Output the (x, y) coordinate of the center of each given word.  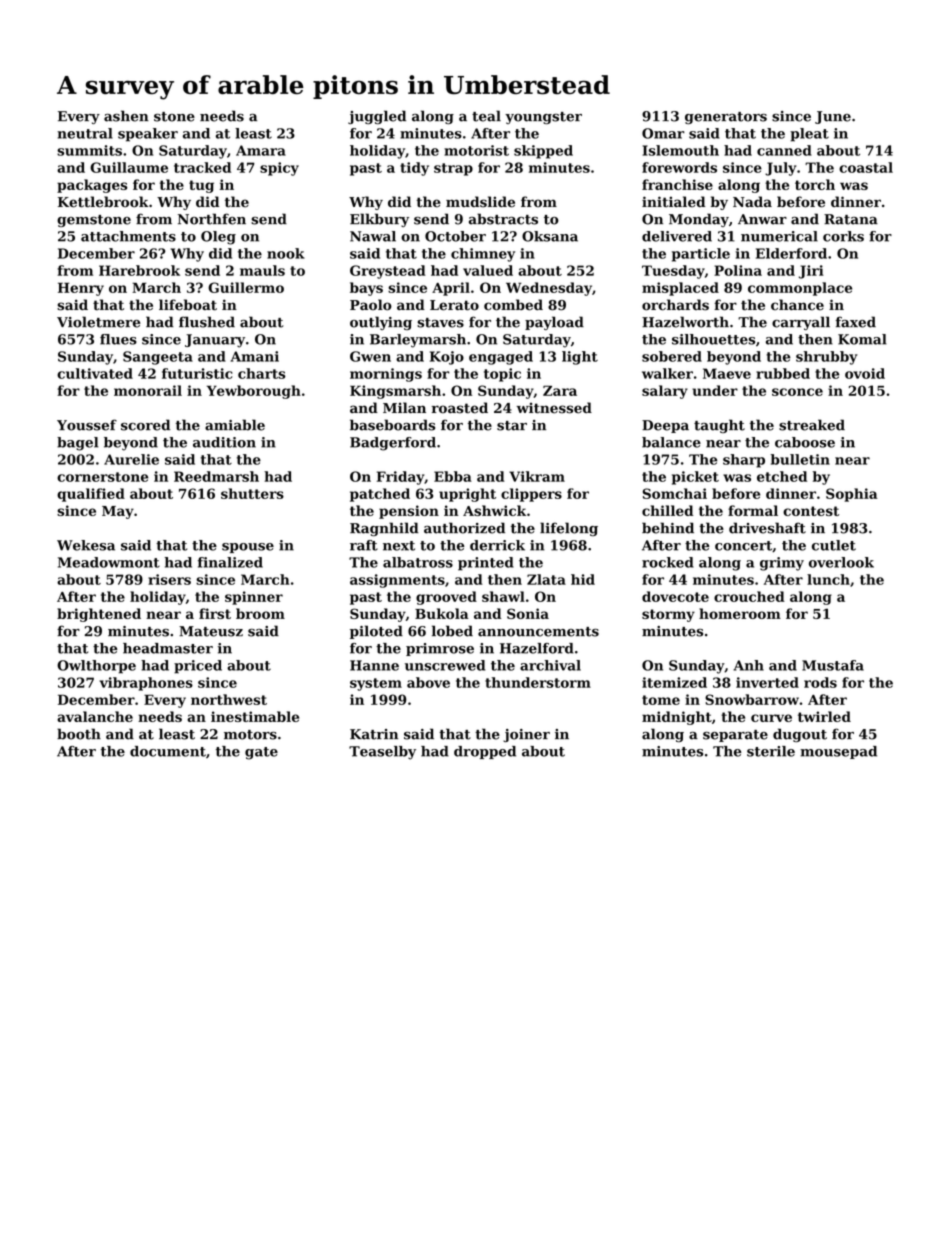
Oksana (550, 236)
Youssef (87, 425)
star (512, 426)
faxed (856, 322)
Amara (261, 150)
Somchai (675, 493)
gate (261, 753)
